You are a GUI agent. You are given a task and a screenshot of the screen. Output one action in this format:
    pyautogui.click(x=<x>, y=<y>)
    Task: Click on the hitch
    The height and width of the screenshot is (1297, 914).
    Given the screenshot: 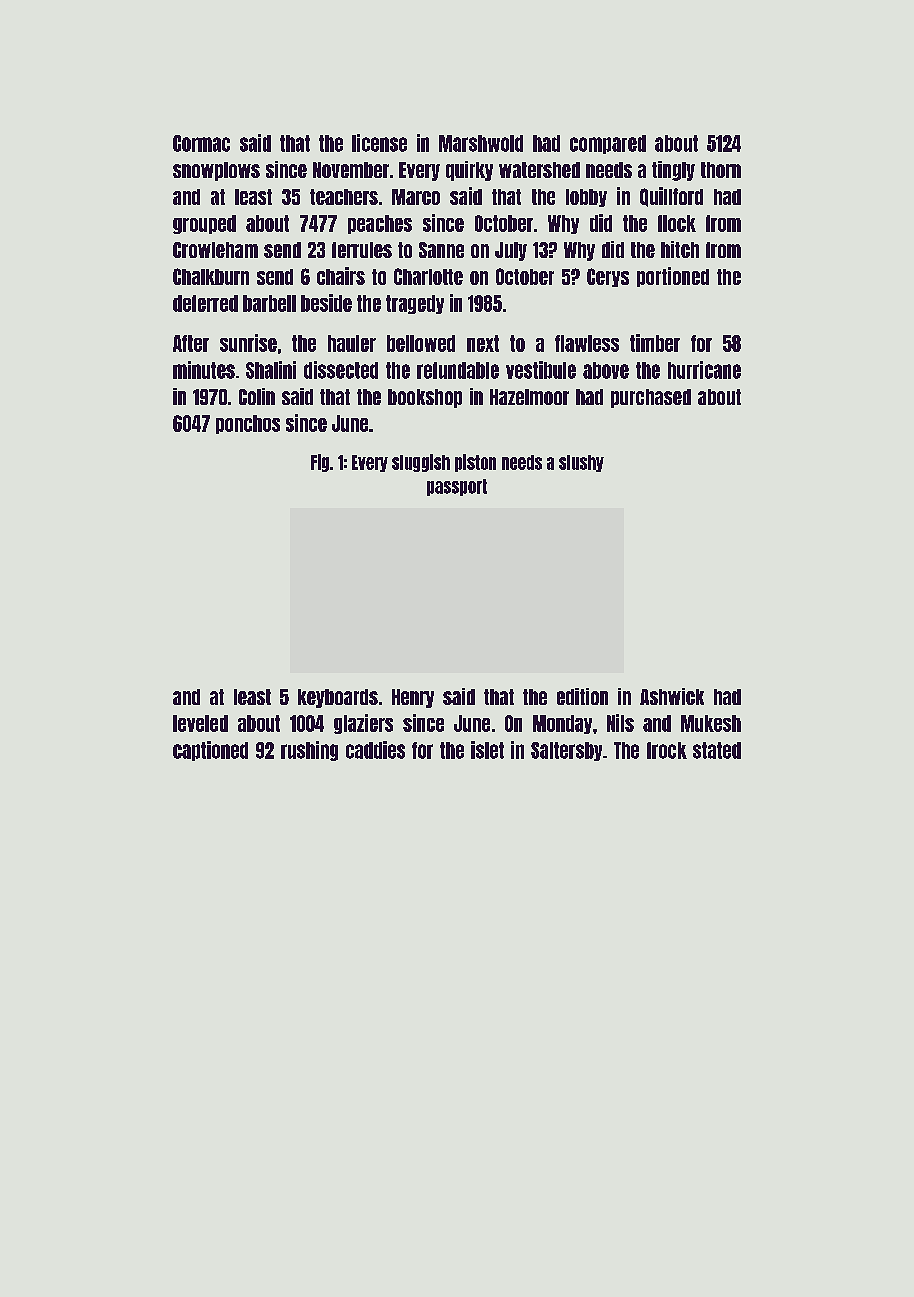 What is the action you would take?
    pyautogui.click(x=680, y=249)
